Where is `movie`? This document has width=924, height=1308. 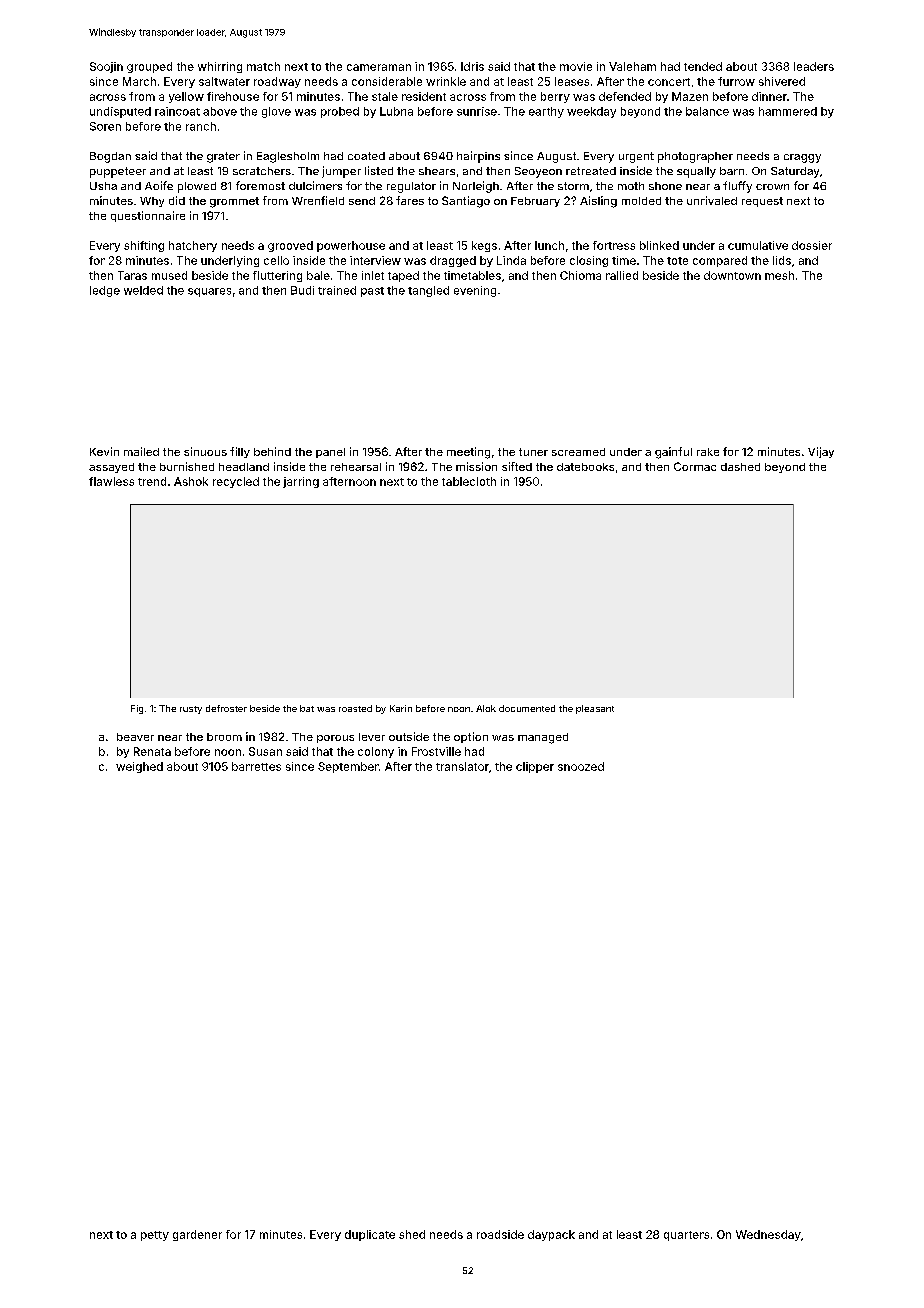
movie is located at coordinates (576, 66).
